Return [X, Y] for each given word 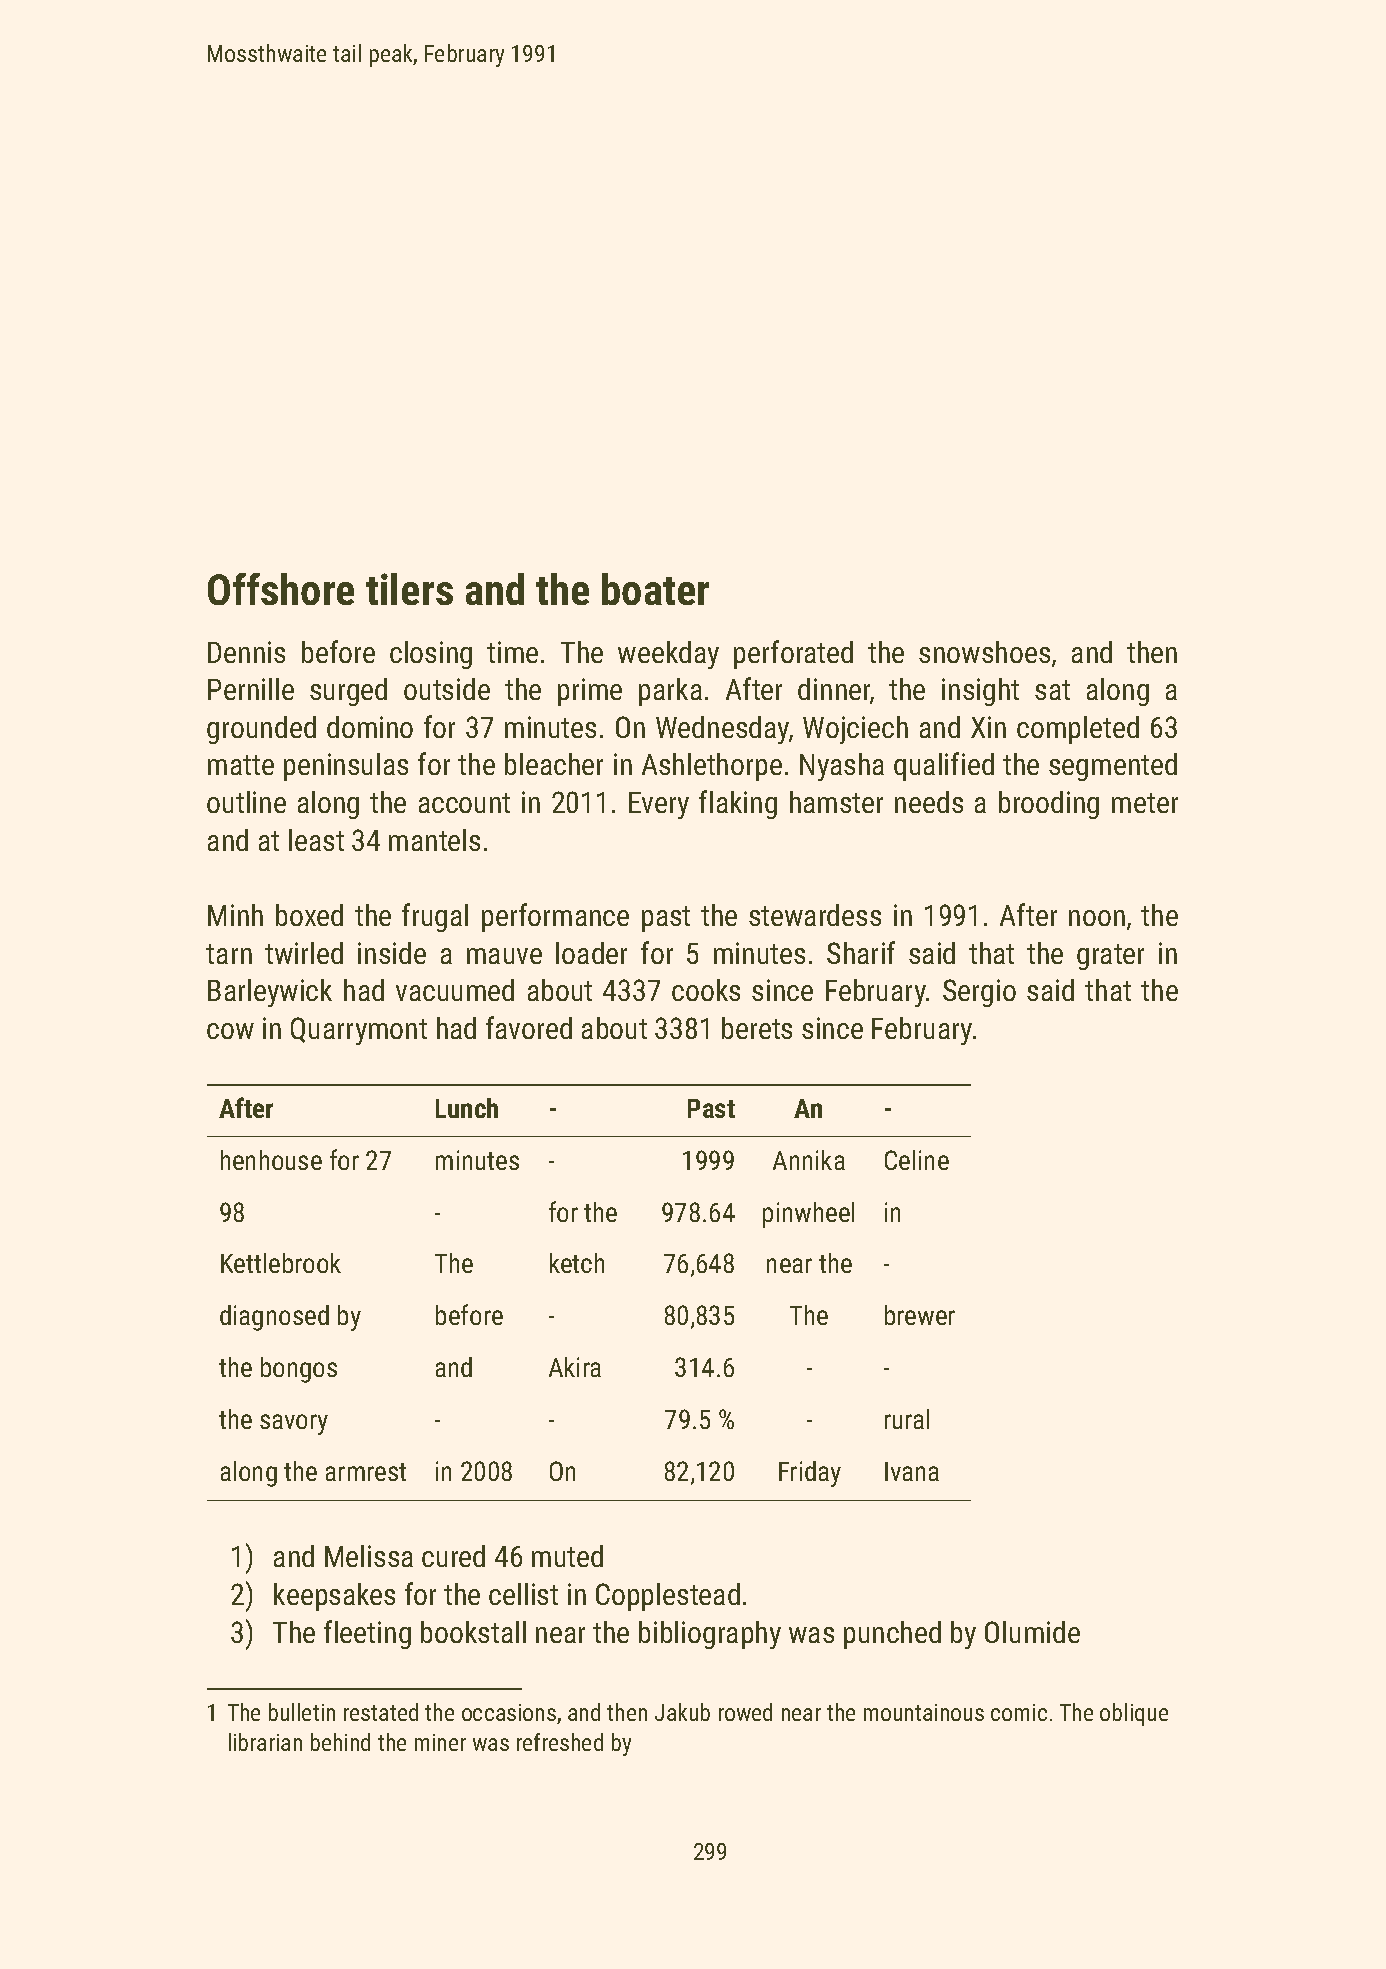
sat [1052, 690]
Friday [810, 1474]
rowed [745, 1712]
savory [294, 1424]
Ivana [912, 1471]
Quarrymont [359, 1031]
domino [370, 727]
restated [381, 1712]
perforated [793, 654]
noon [1097, 918]
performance [555, 917]
